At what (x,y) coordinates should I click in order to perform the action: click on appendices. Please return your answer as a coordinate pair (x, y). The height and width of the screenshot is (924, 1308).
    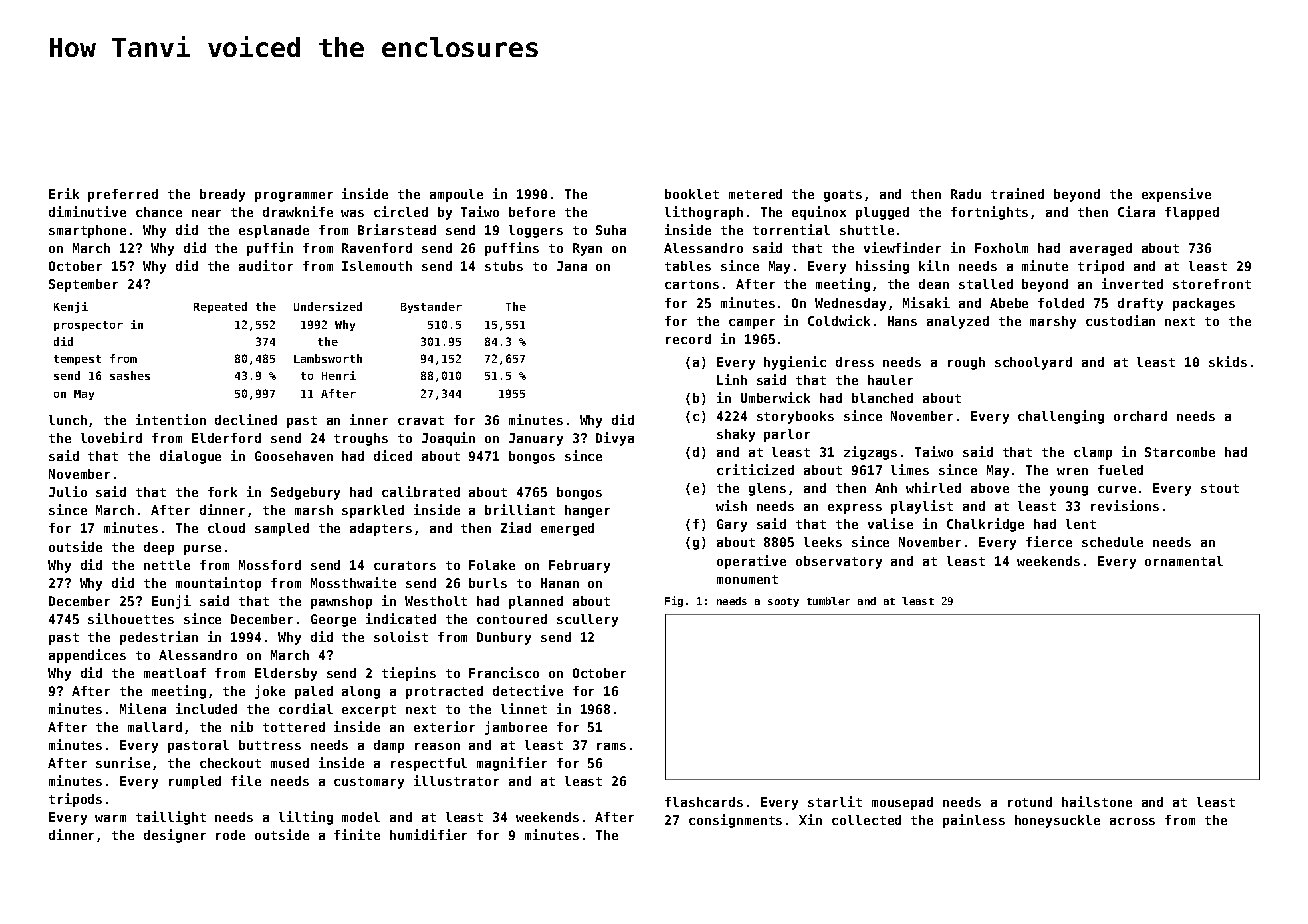
    Looking at the image, I should click on (87, 656).
